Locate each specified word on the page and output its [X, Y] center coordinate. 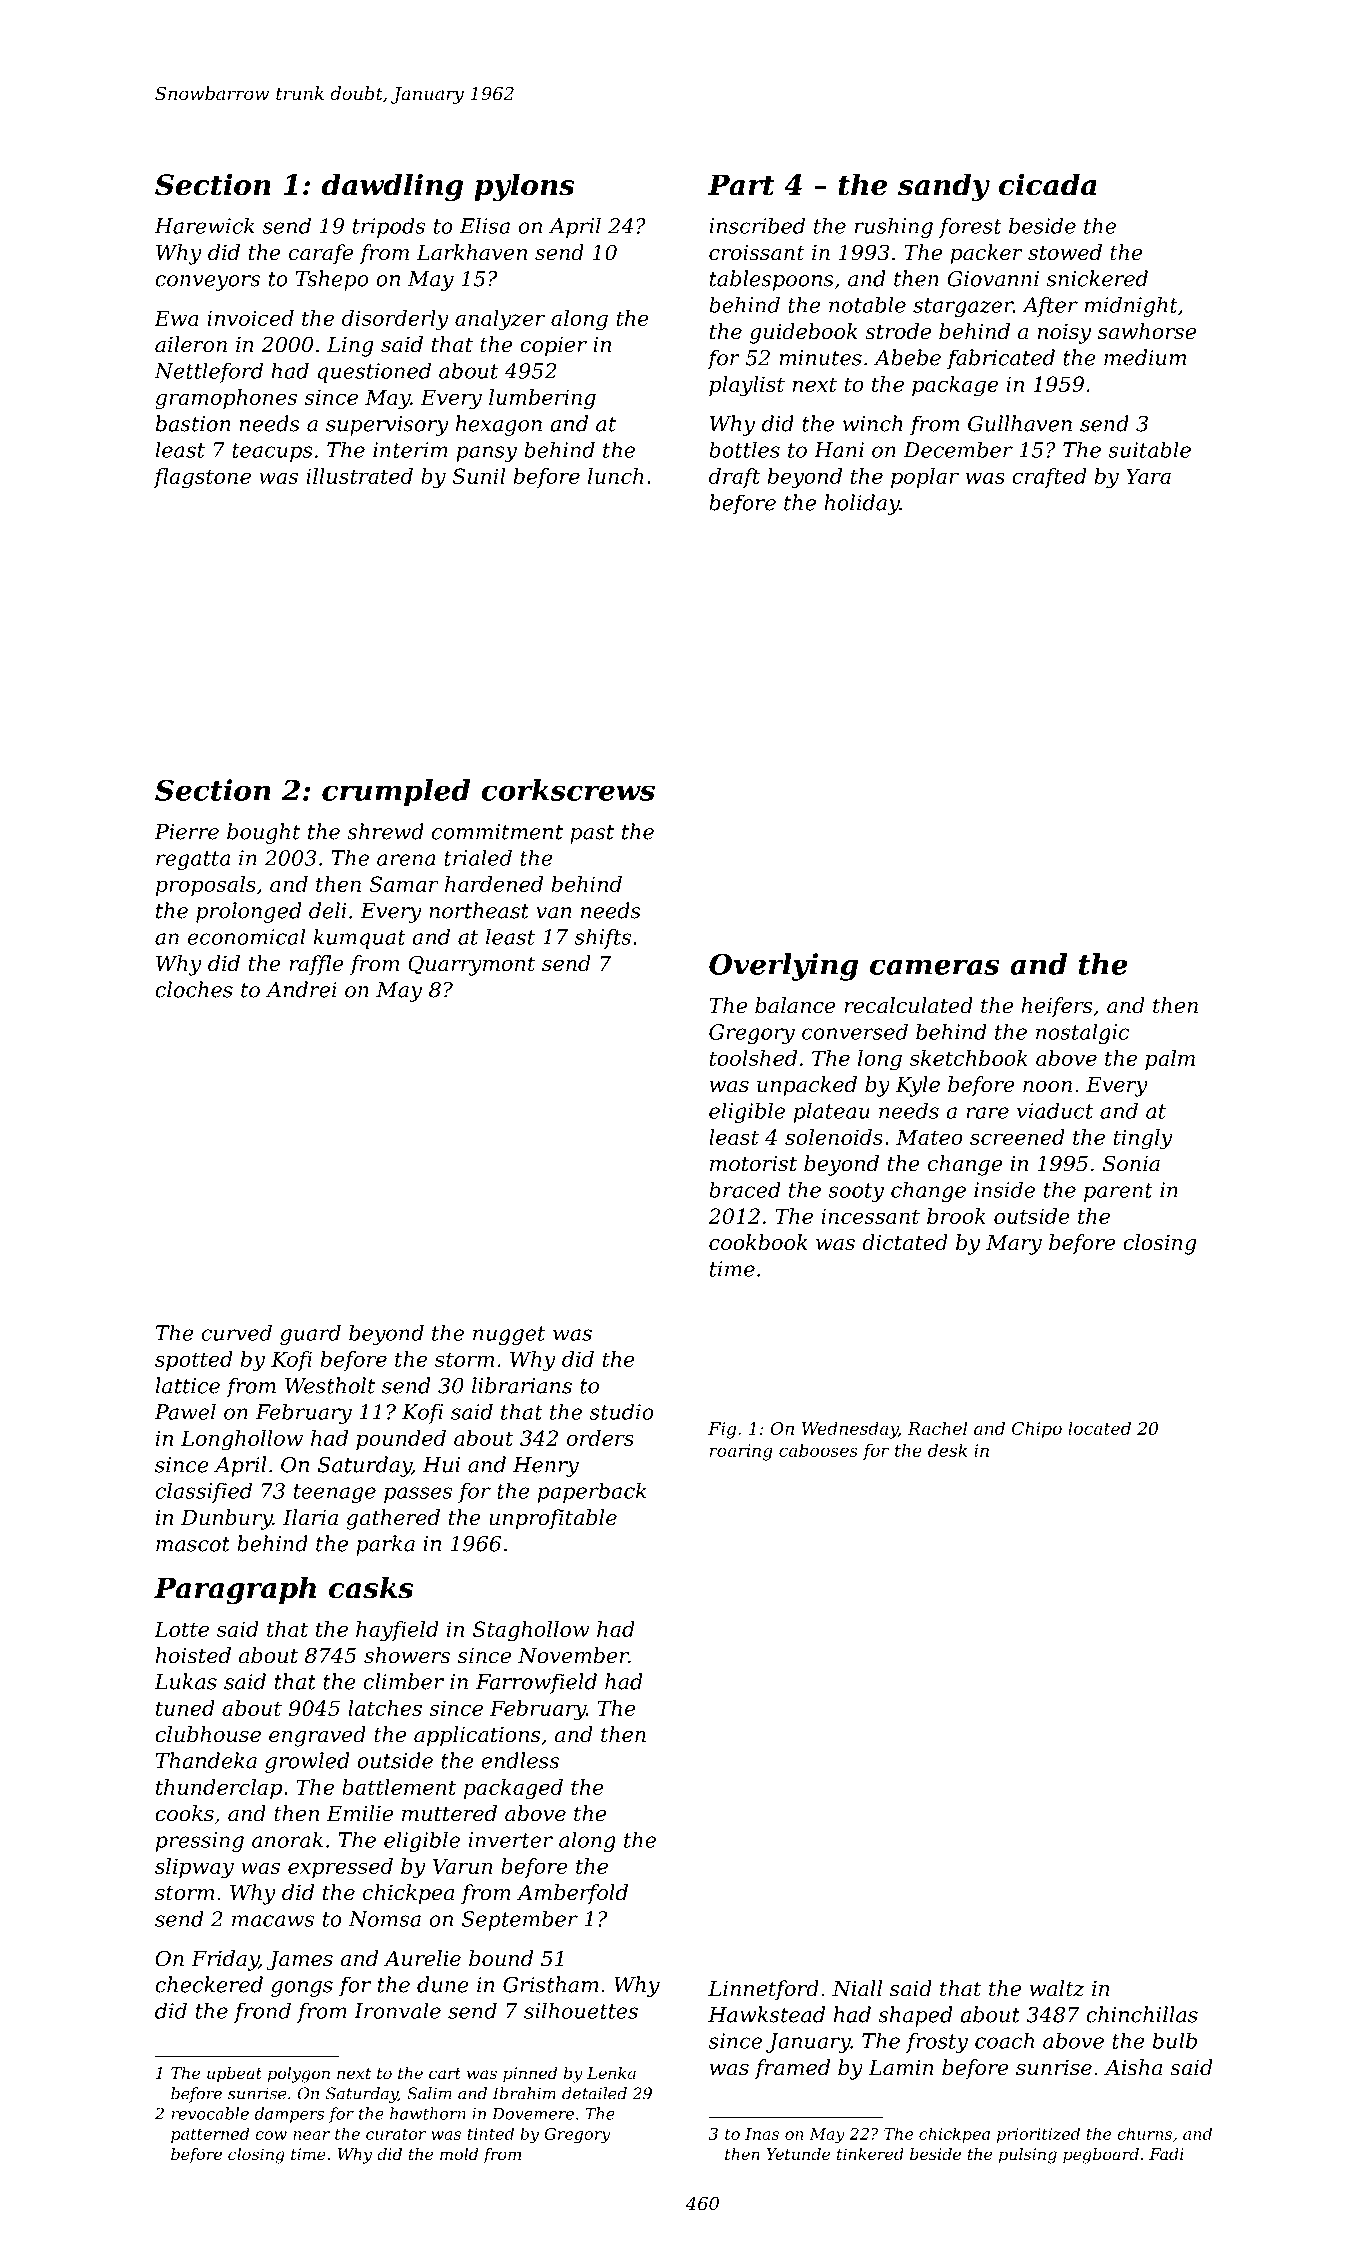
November [573, 1655]
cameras [934, 967]
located [1099, 1428]
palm [1170, 1060]
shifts [603, 938]
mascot [193, 1544]
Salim [429, 2093]
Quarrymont [471, 965]
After [1050, 307]
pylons [524, 187]
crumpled [396, 793]
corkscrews [568, 790]
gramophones [226, 399]
